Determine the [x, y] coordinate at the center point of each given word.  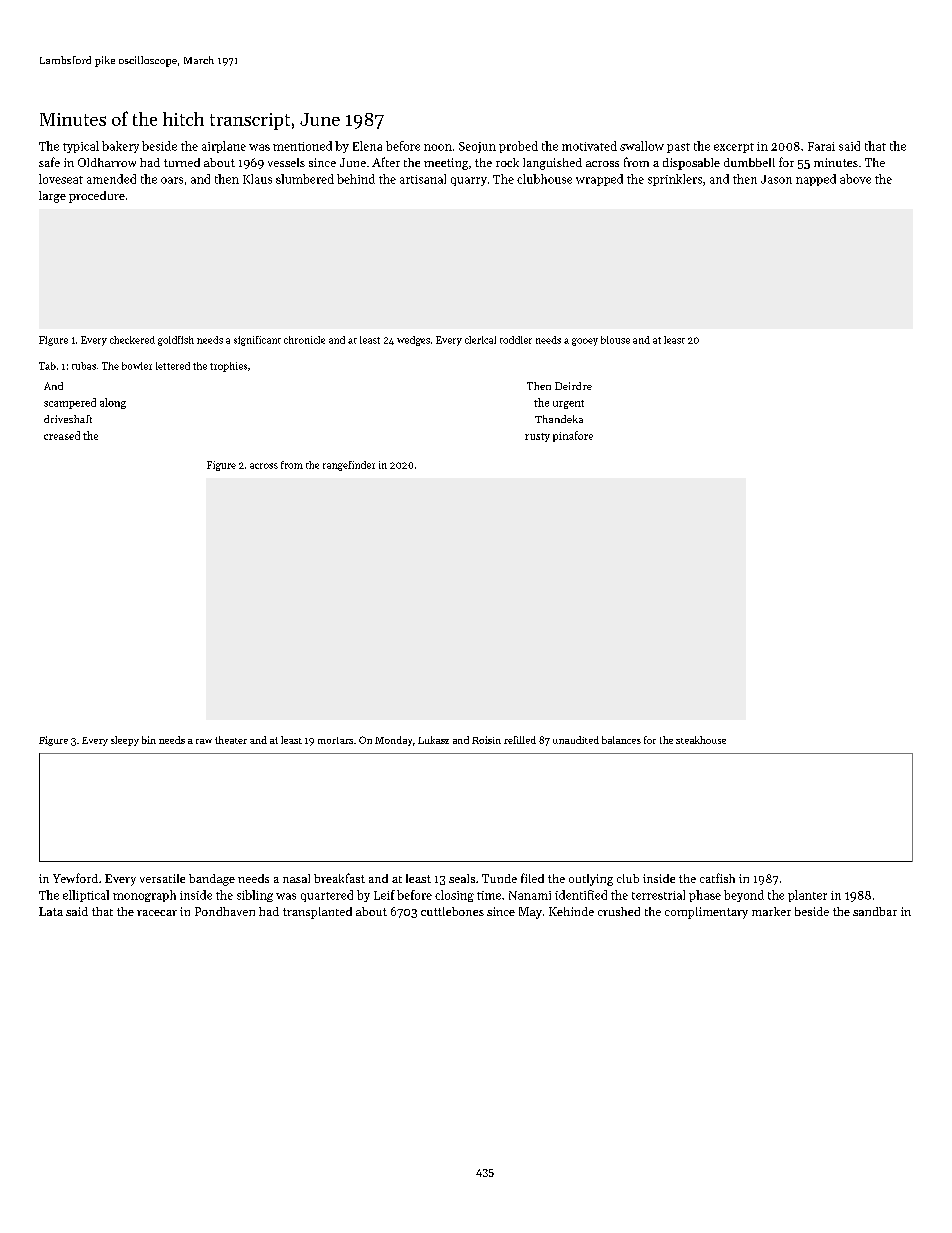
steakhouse [701, 740]
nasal [296, 878]
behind [356, 179]
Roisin [486, 740]
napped [816, 180]
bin [149, 740]
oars [172, 180]
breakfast [339, 878]
